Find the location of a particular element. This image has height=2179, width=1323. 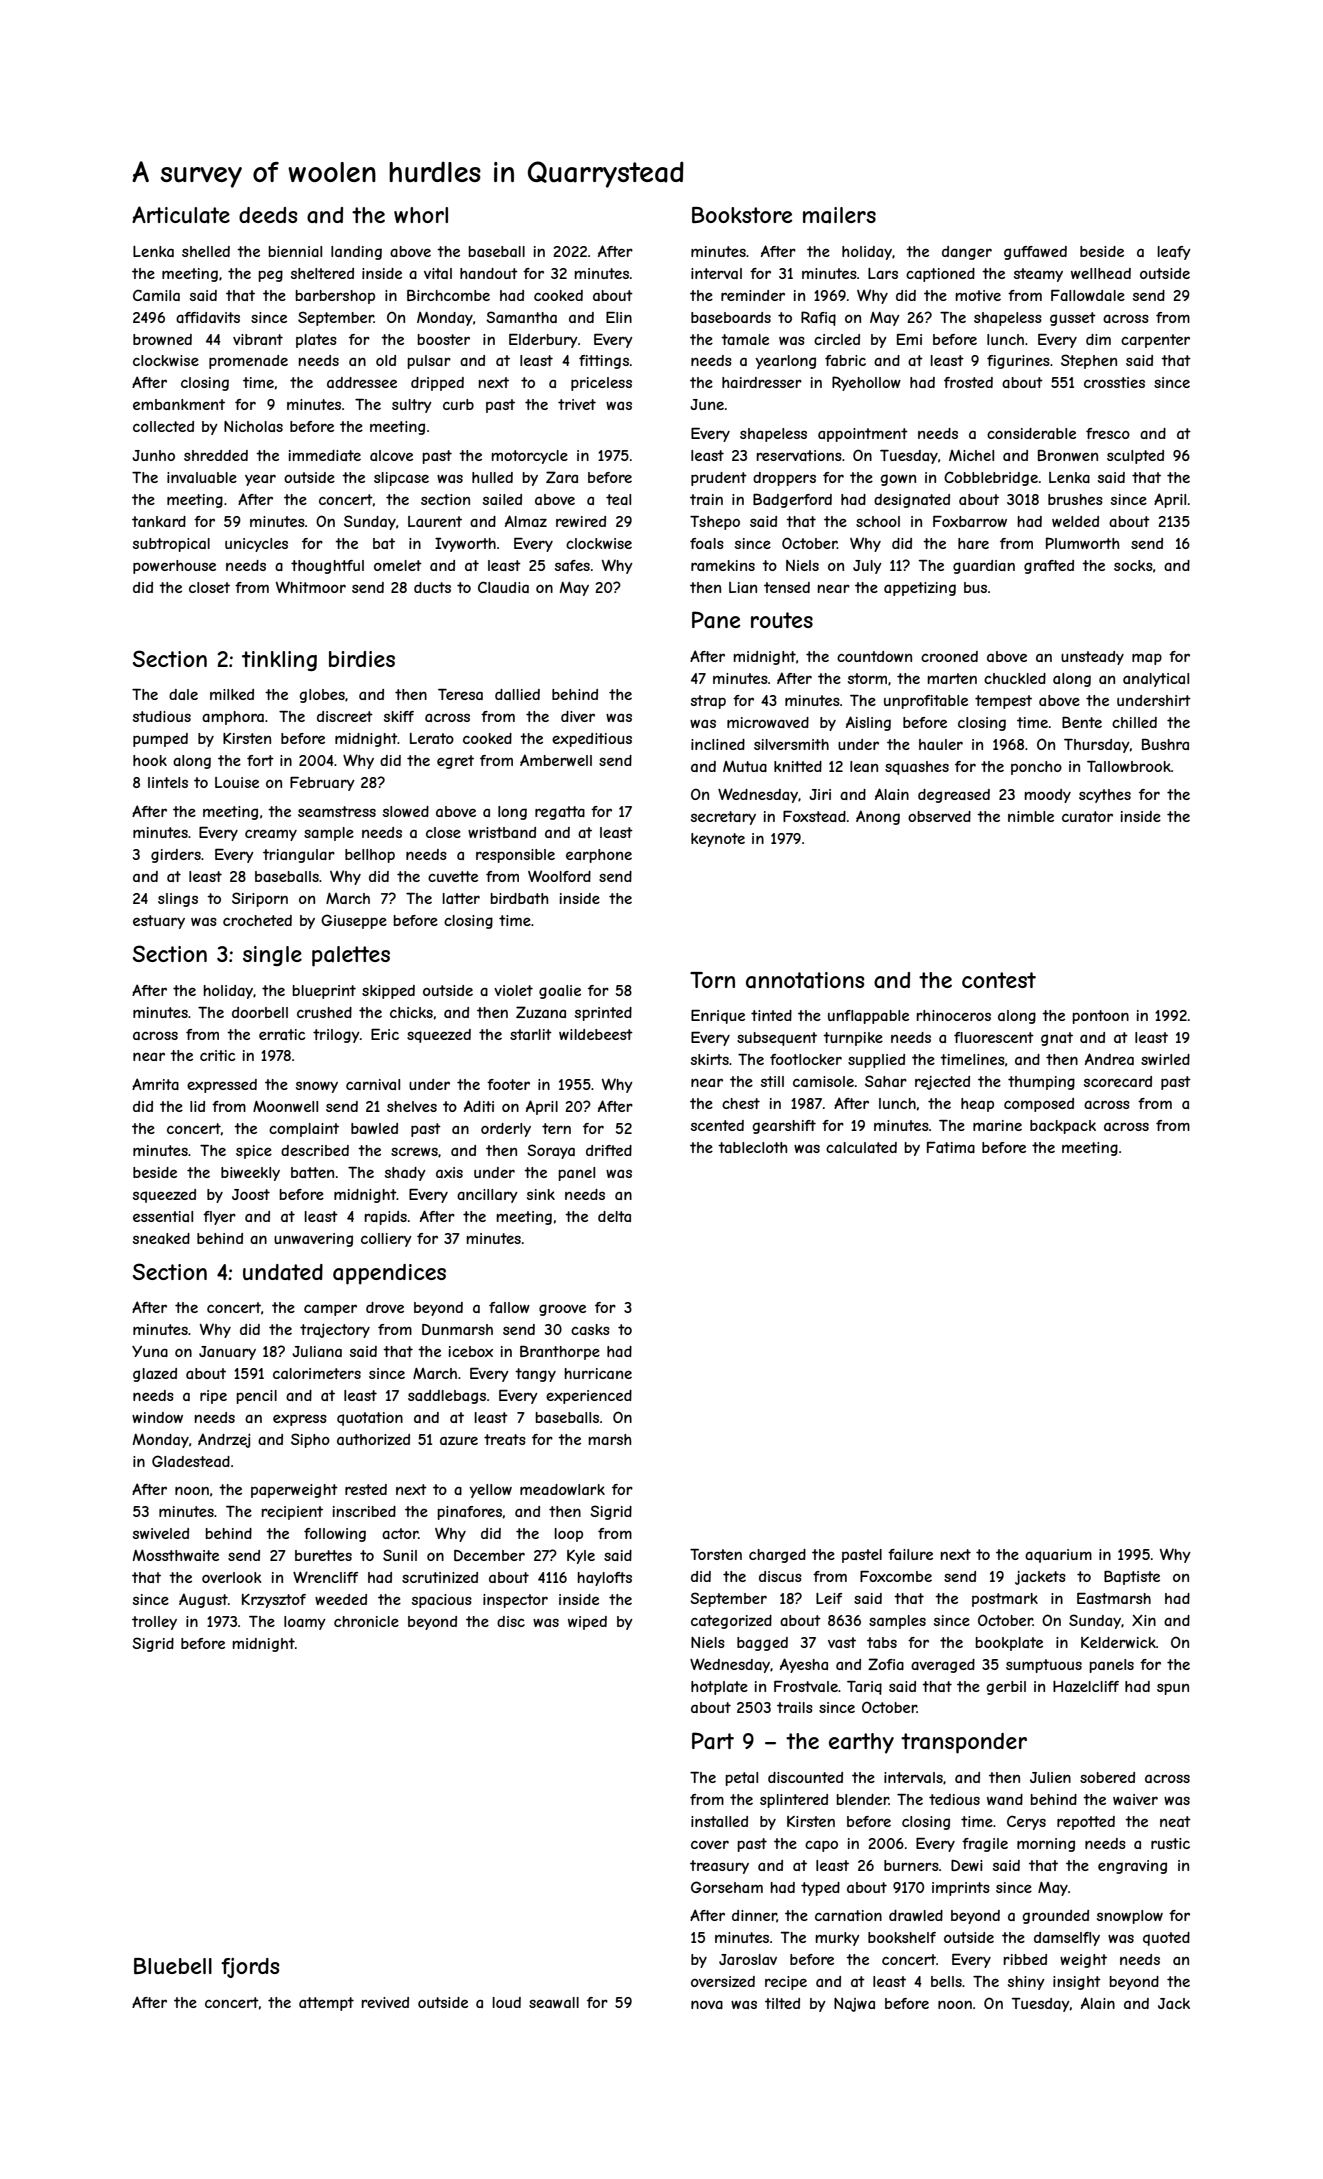

earphone is located at coordinates (599, 856).
